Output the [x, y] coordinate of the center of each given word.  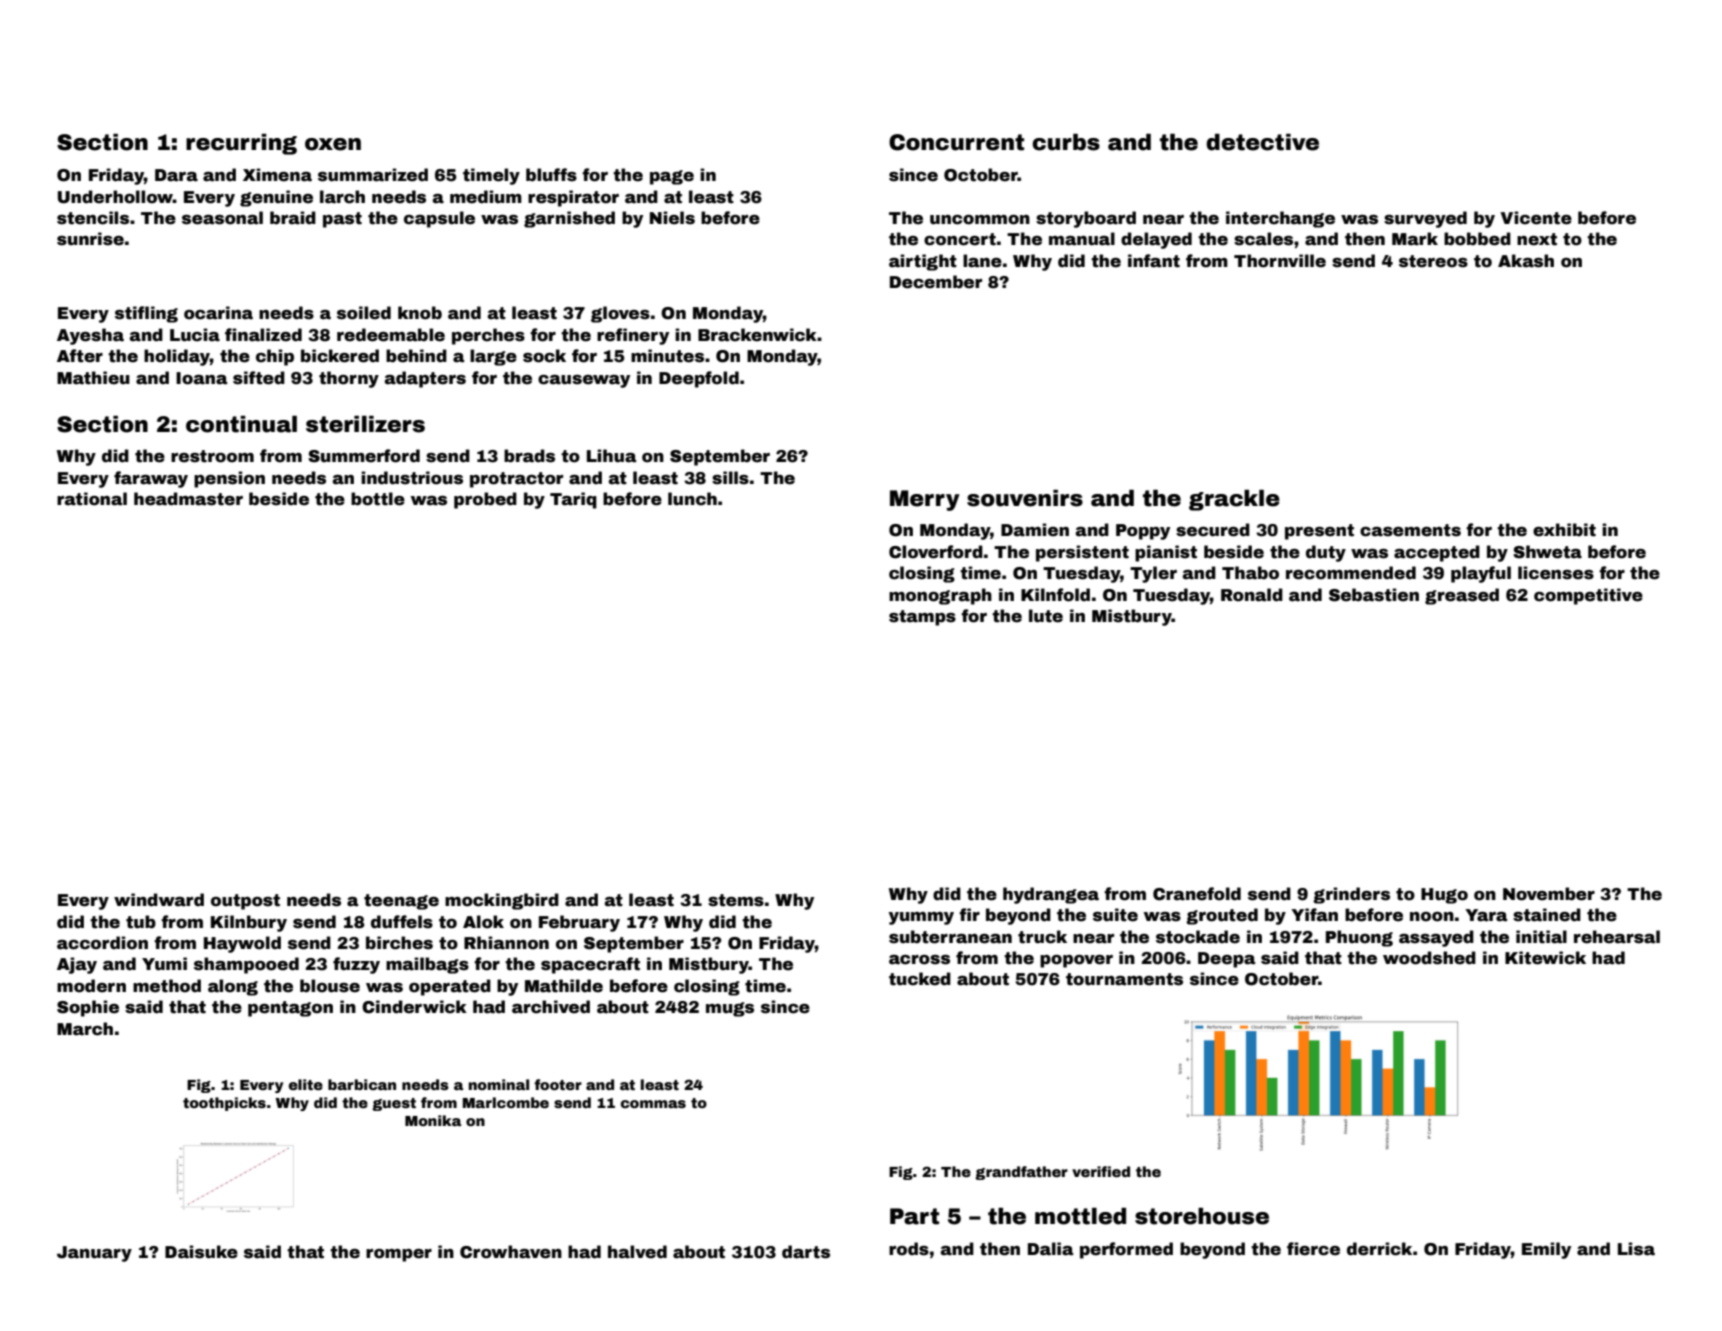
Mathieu [93, 378]
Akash [1526, 261]
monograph [940, 596]
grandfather [1021, 1173]
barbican [362, 1084]
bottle [378, 499]
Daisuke [201, 1252]
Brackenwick [757, 335]
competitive [1588, 596]
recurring [241, 144]
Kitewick [1545, 958]
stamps [922, 618]
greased [1462, 596]
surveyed [1425, 219]
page [672, 177]
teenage [401, 902]
